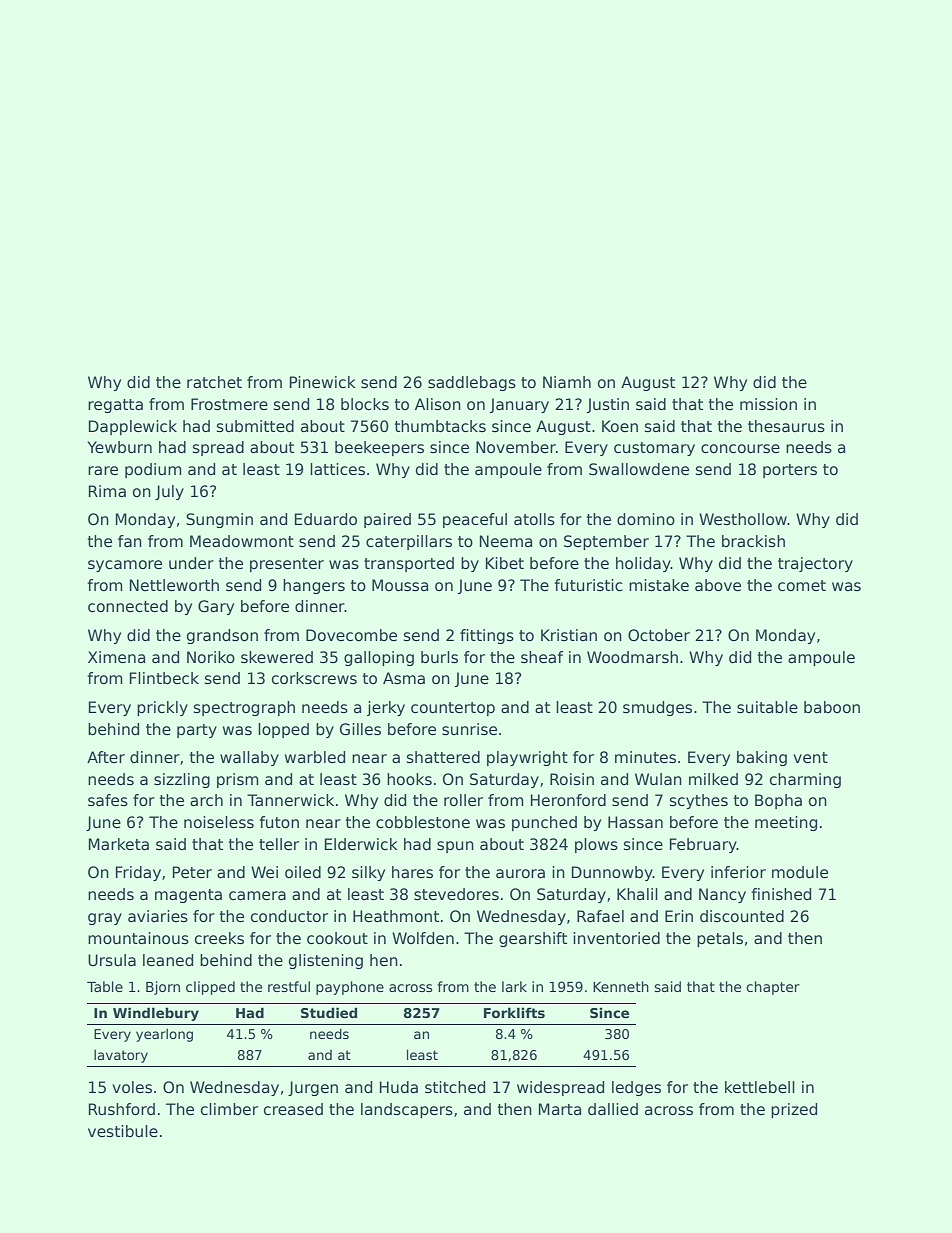 The width and height of the page is (952, 1233). What do you see at coordinates (214, 382) in the page?
I see `ratchet` at bounding box center [214, 382].
